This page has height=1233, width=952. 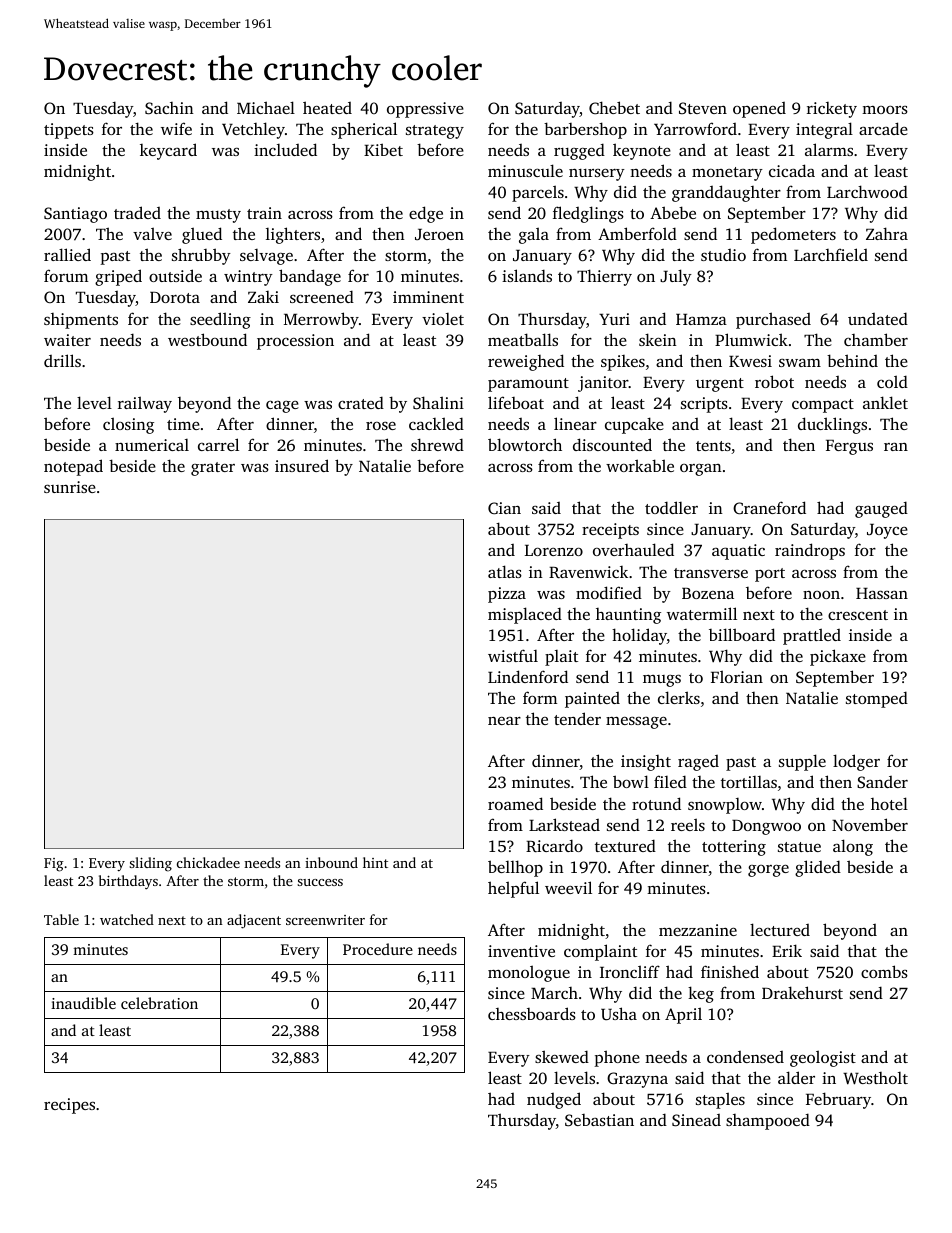 I want to click on Chebet, so click(x=614, y=108).
